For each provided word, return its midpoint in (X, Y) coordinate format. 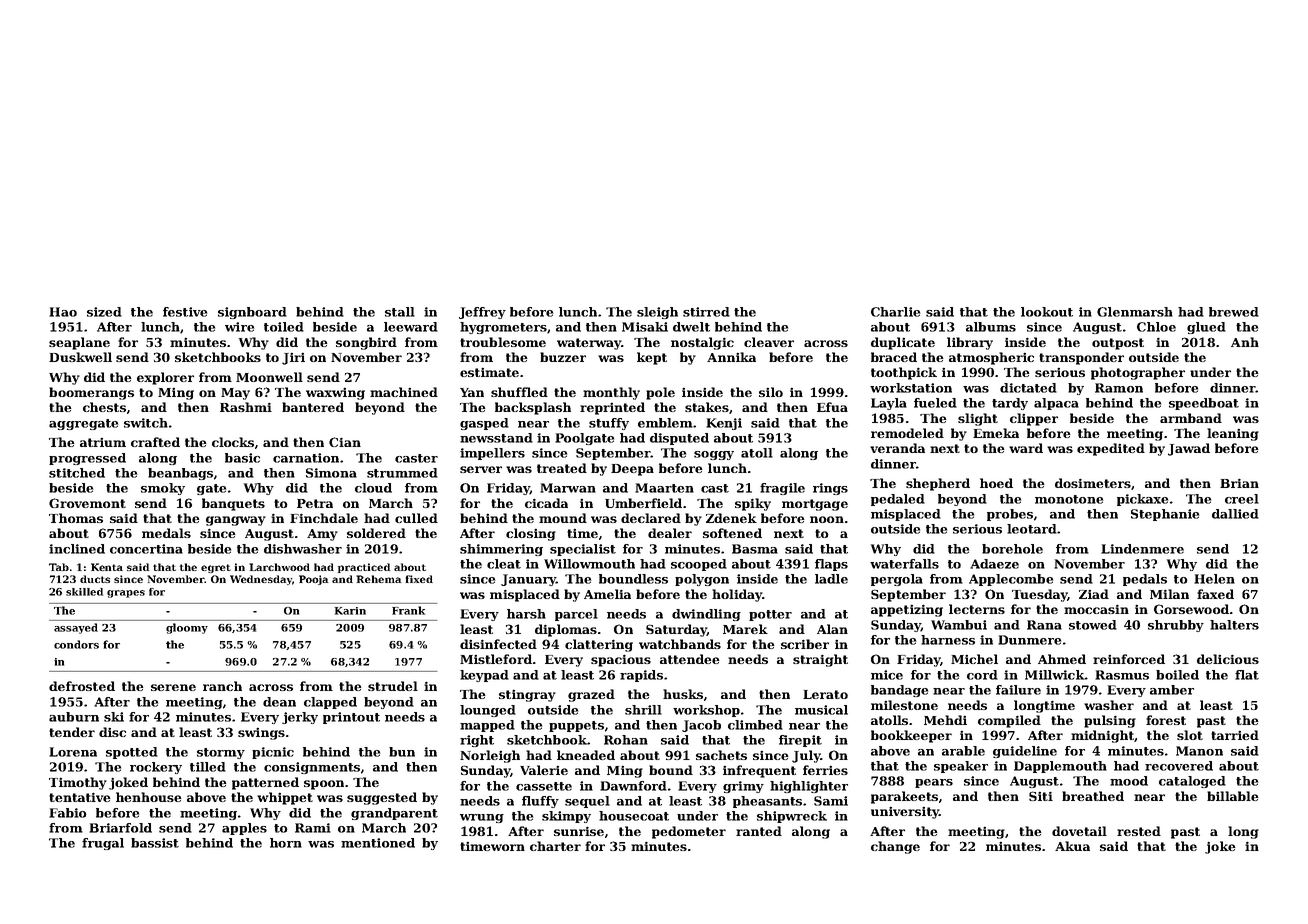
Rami (313, 828)
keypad (484, 676)
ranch (222, 686)
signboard (252, 313)
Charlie (895, 312)
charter (555, 846)
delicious (1228, 659)
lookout (1047, 312)
